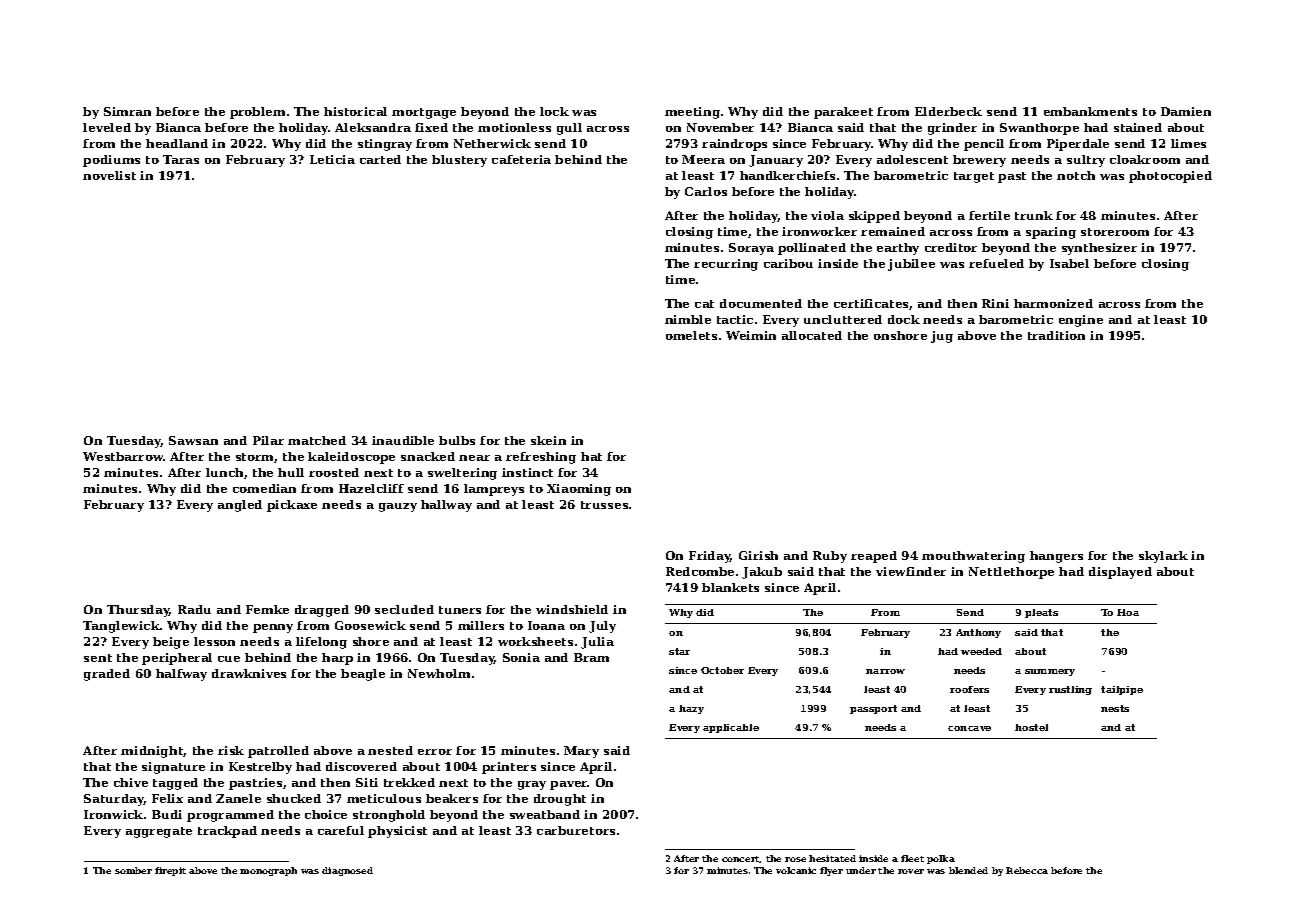  Describe the element at coordinates (1186, 111) in the page. I see `Damien` at that location.
